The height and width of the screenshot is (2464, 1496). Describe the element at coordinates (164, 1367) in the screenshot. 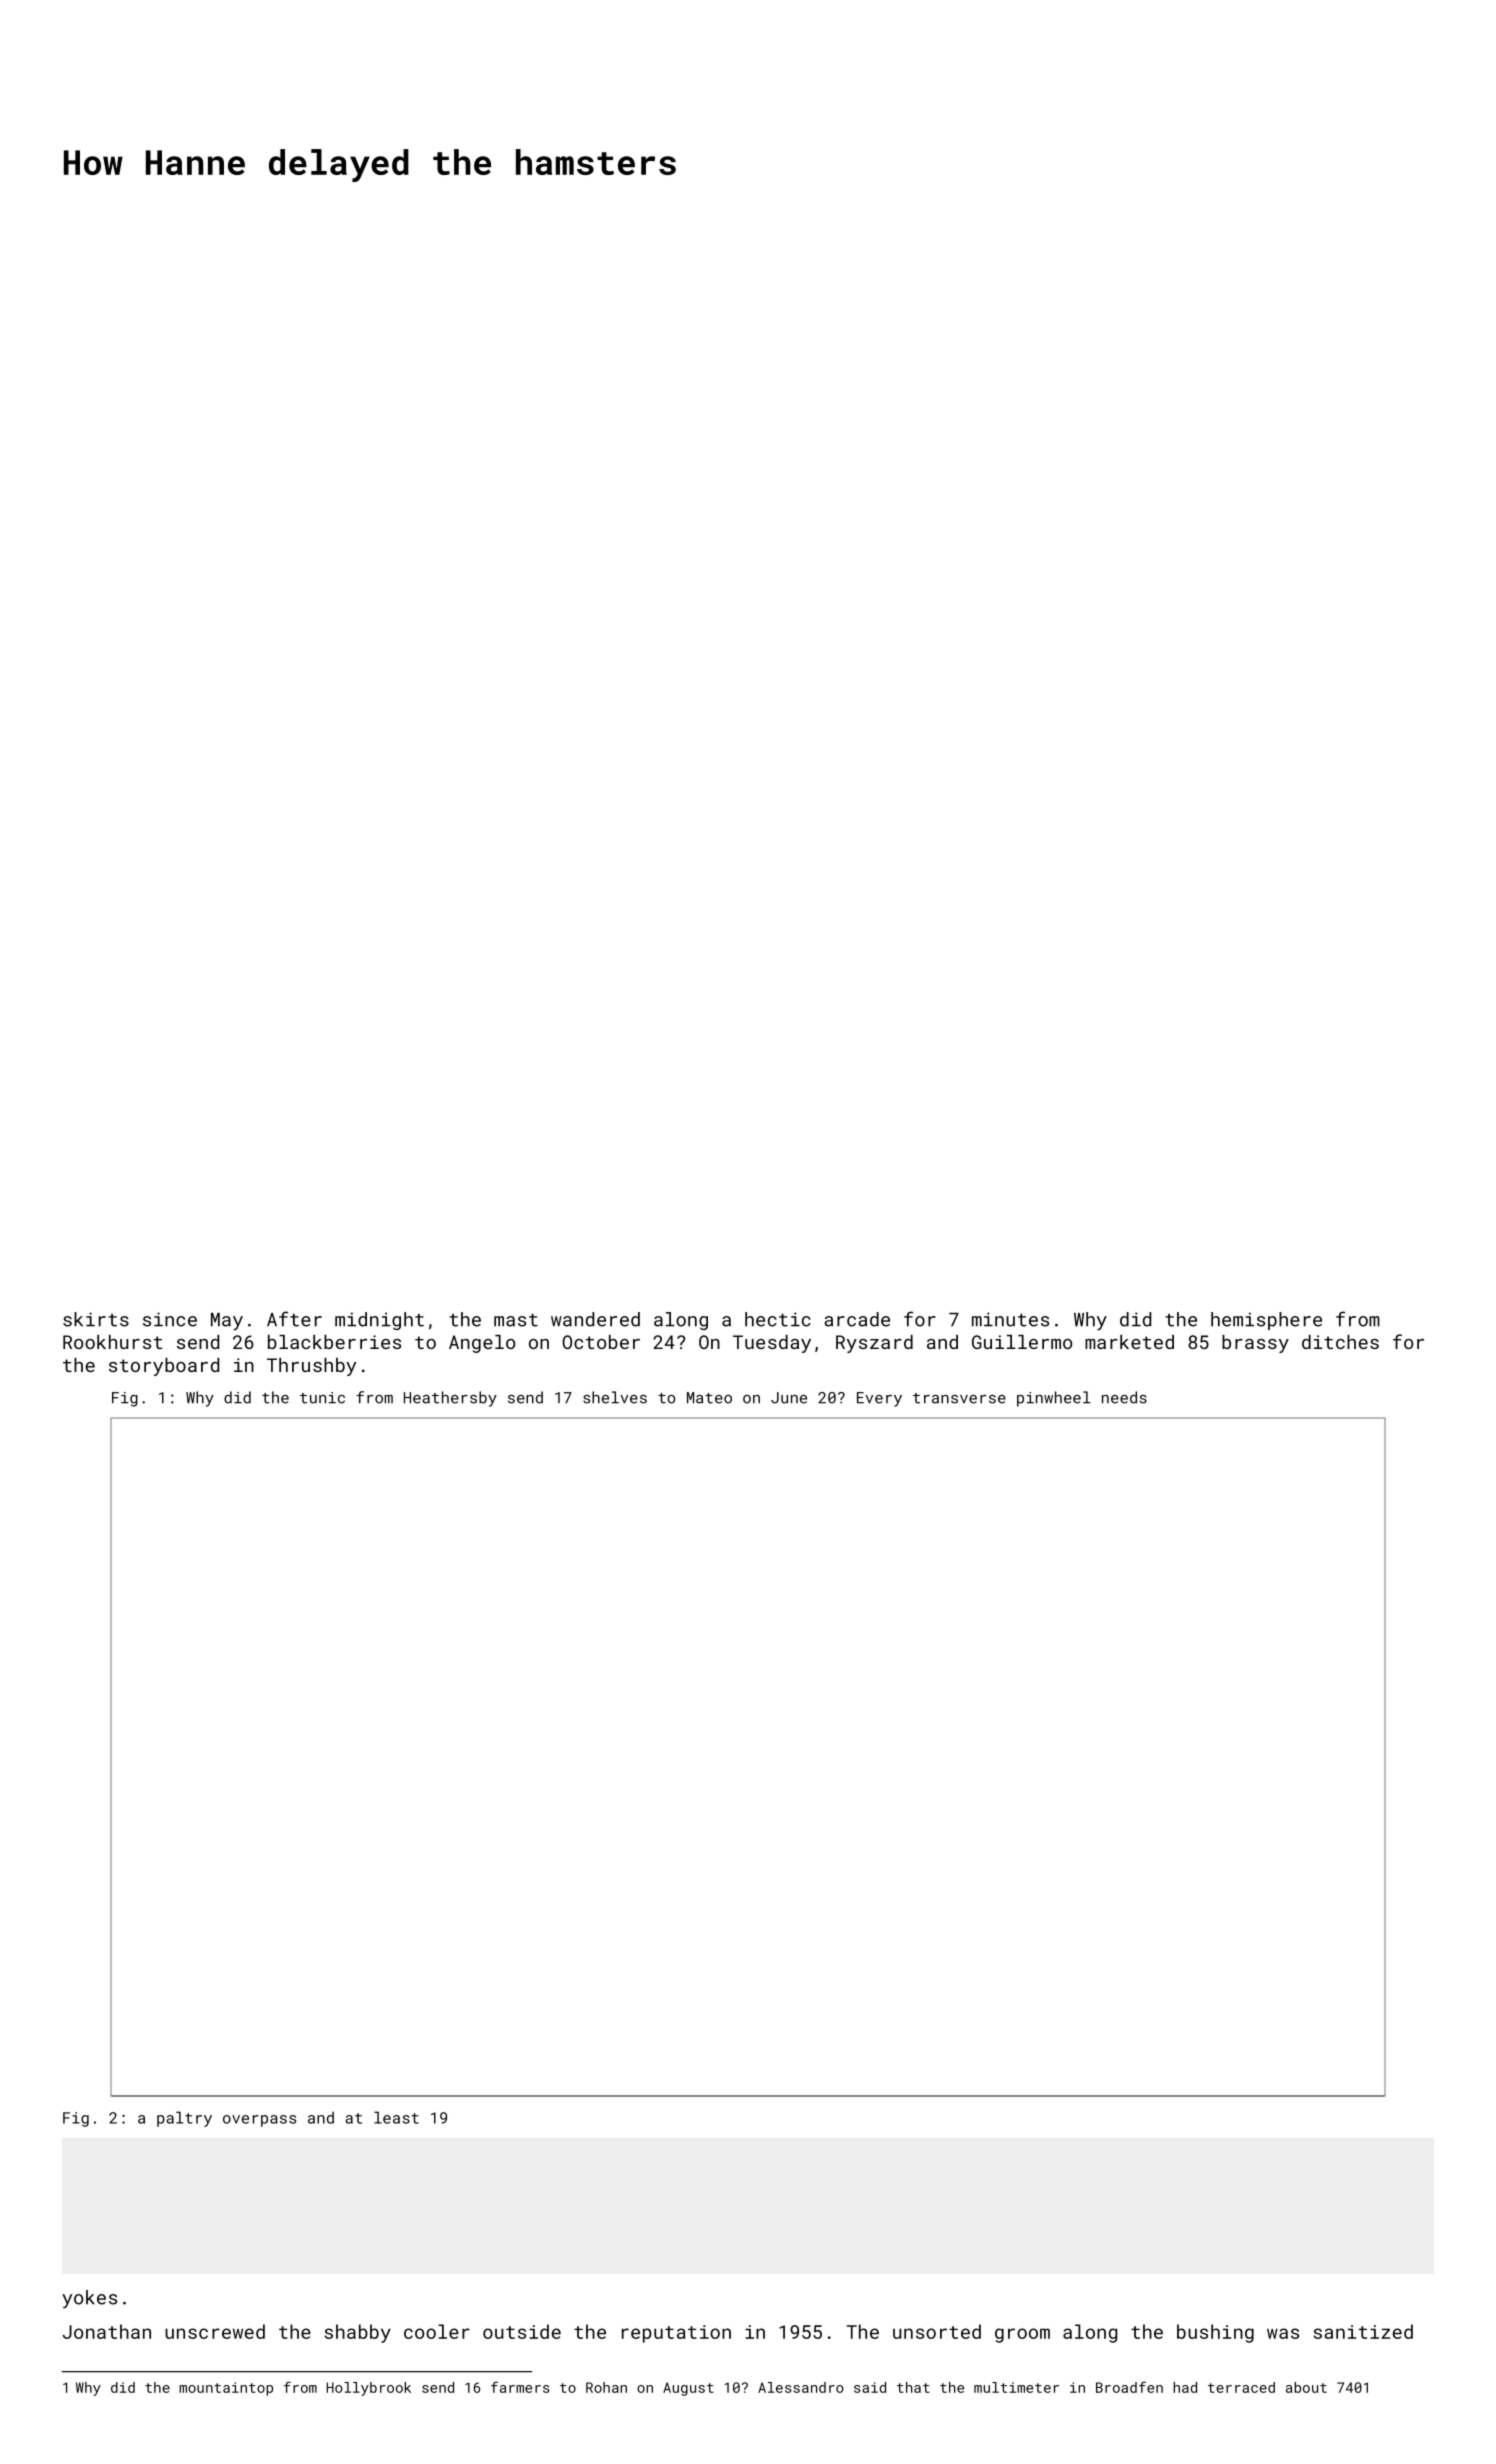

I see `storyboard` at that location.
